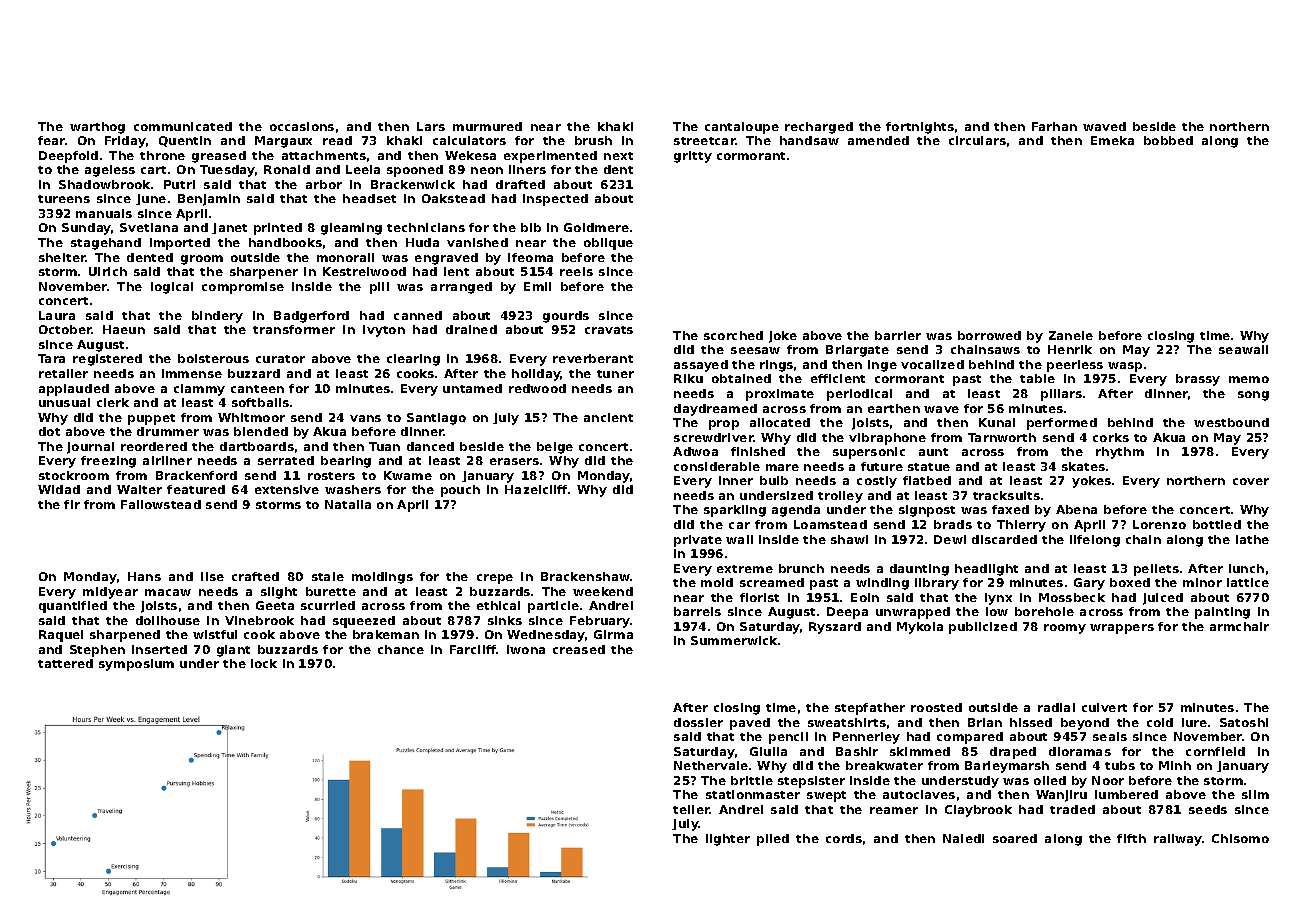 Image resolution: width=1308 pixels, height=924 pixels. Describe the element at coordinates (192, 373) in the page. I see `immense` at that location.
